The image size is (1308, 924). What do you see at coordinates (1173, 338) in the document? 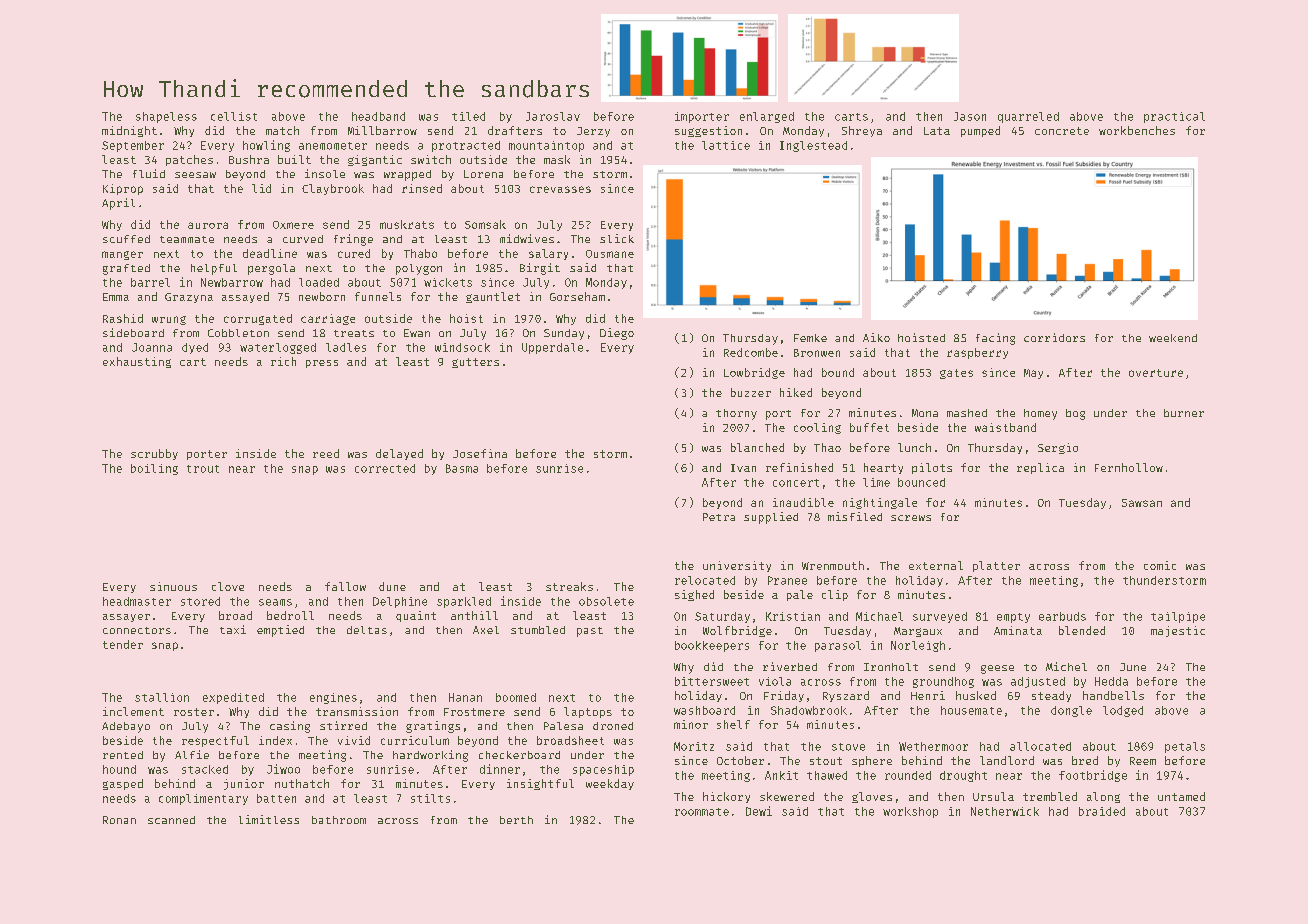
I see `weekend` at bounding box center [1173, 338].
